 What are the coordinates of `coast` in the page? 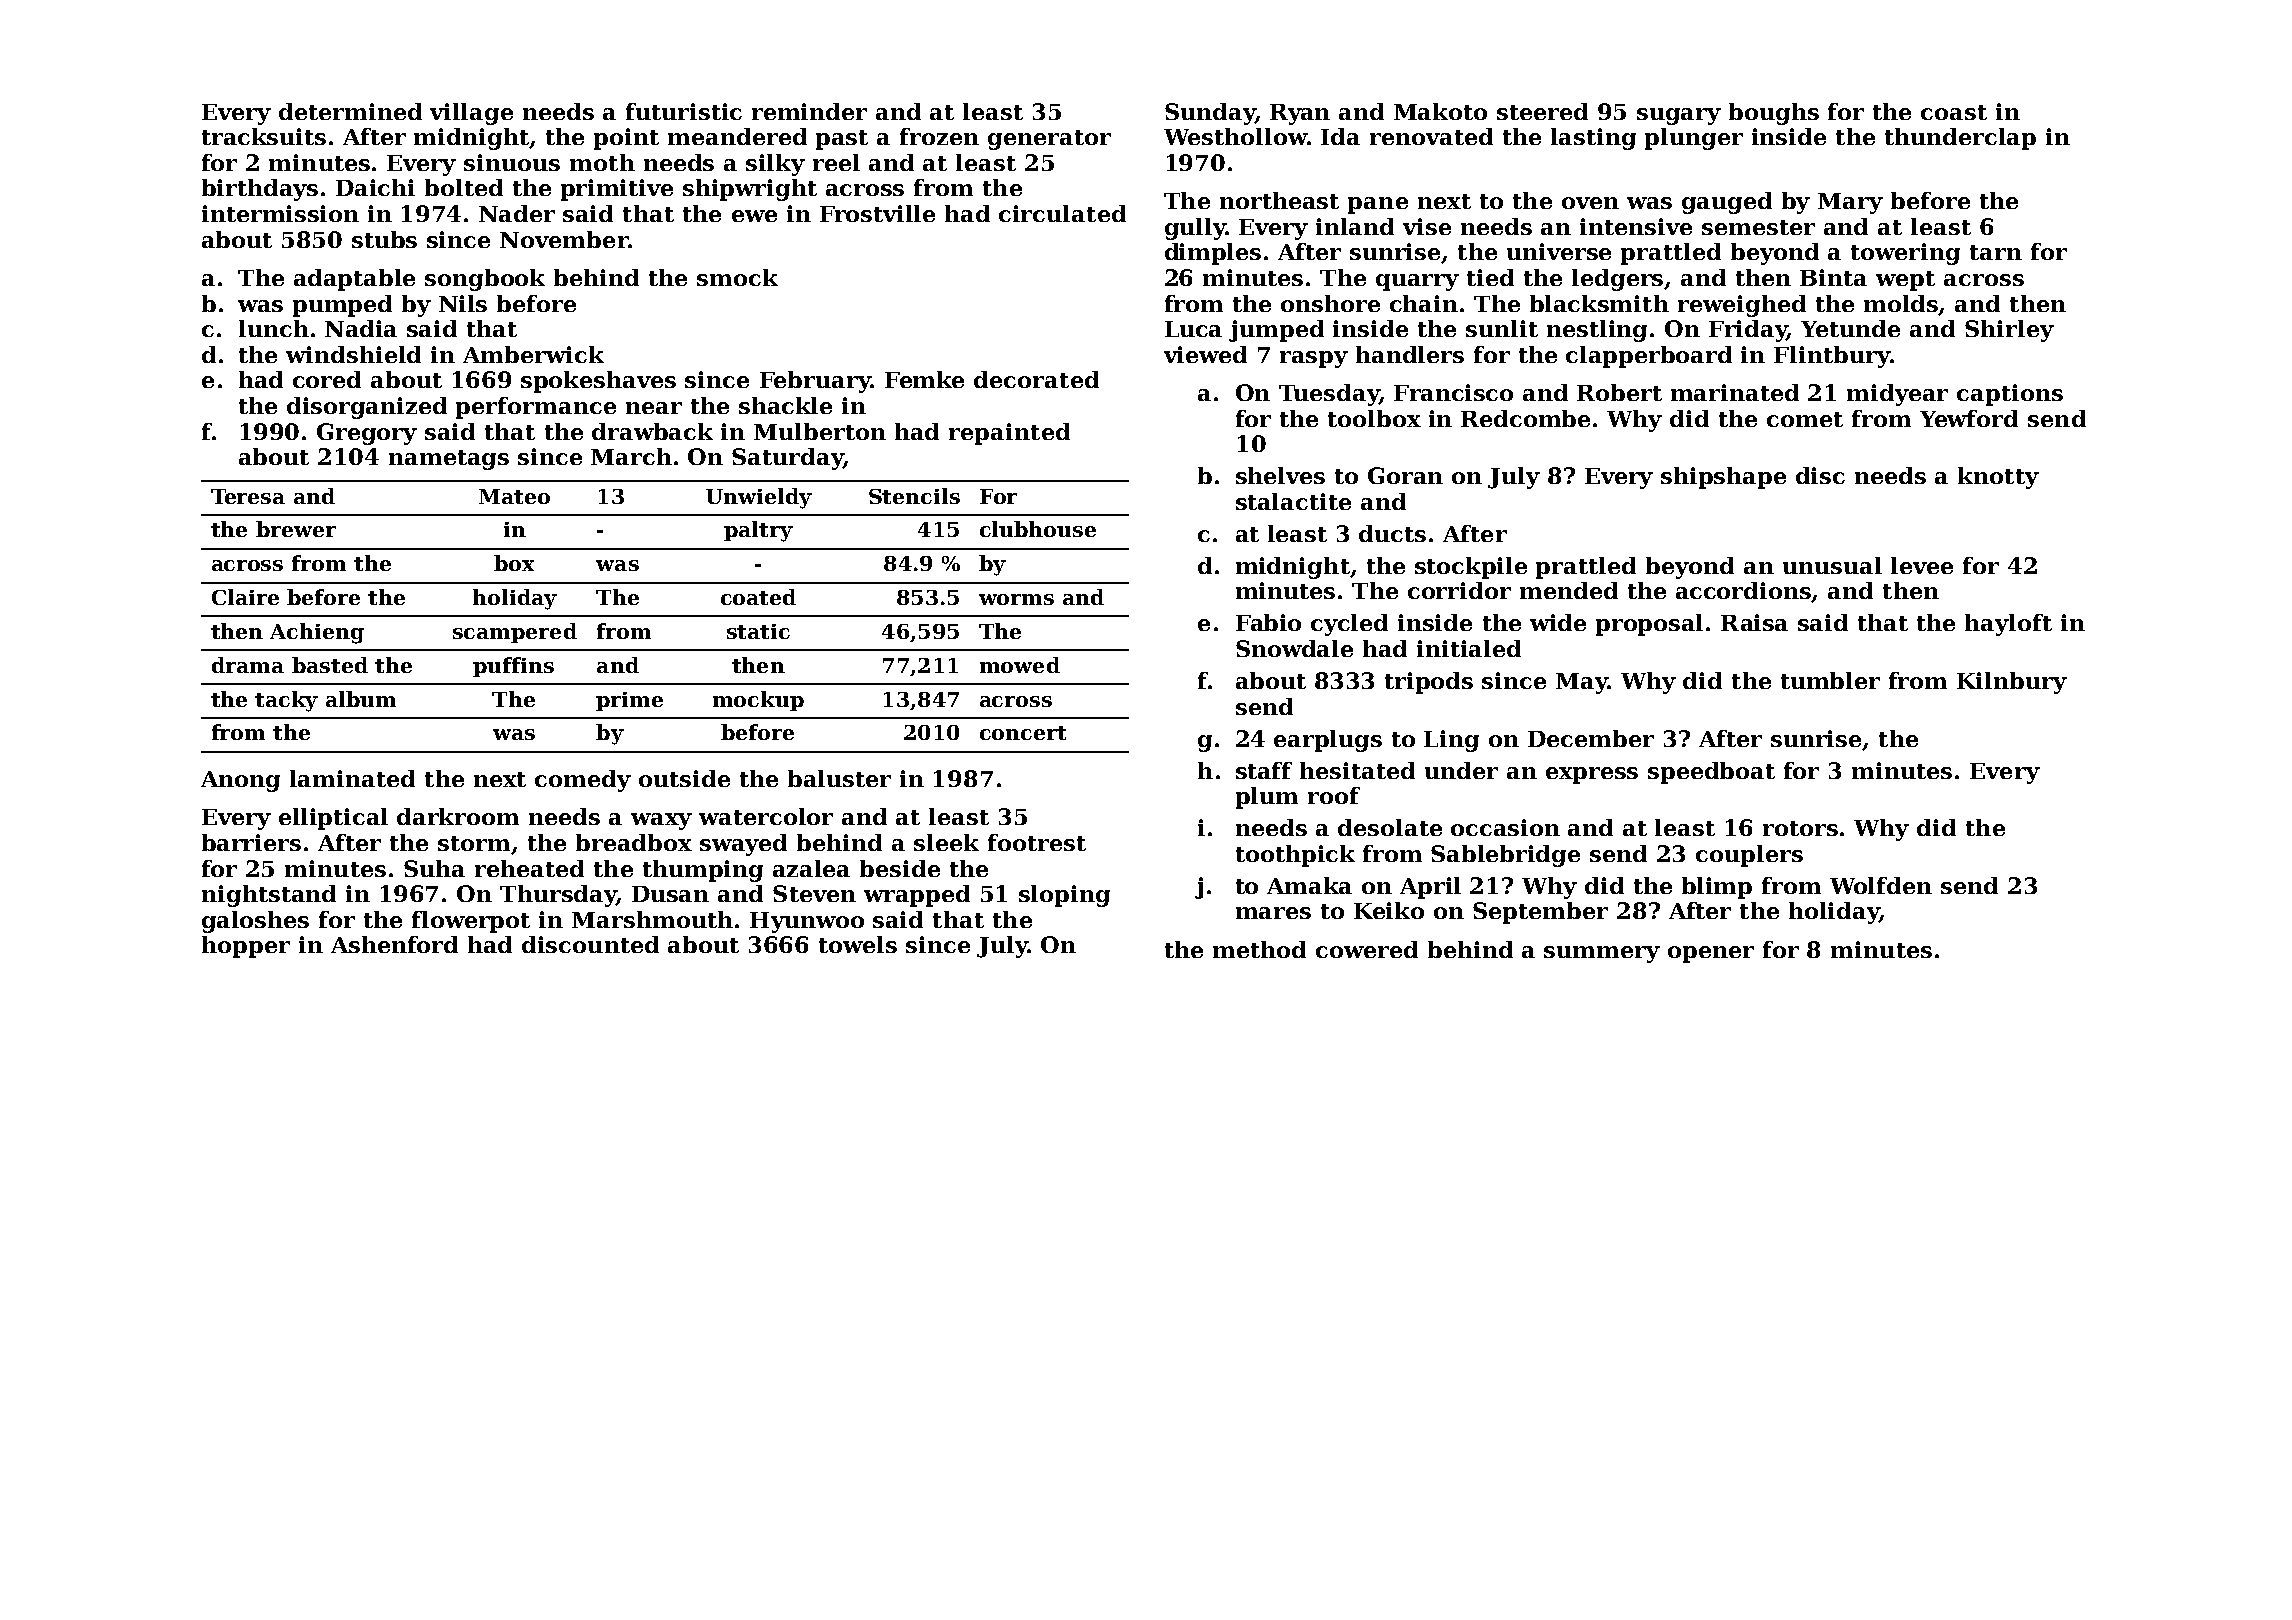 It's located at (1954, 112).
